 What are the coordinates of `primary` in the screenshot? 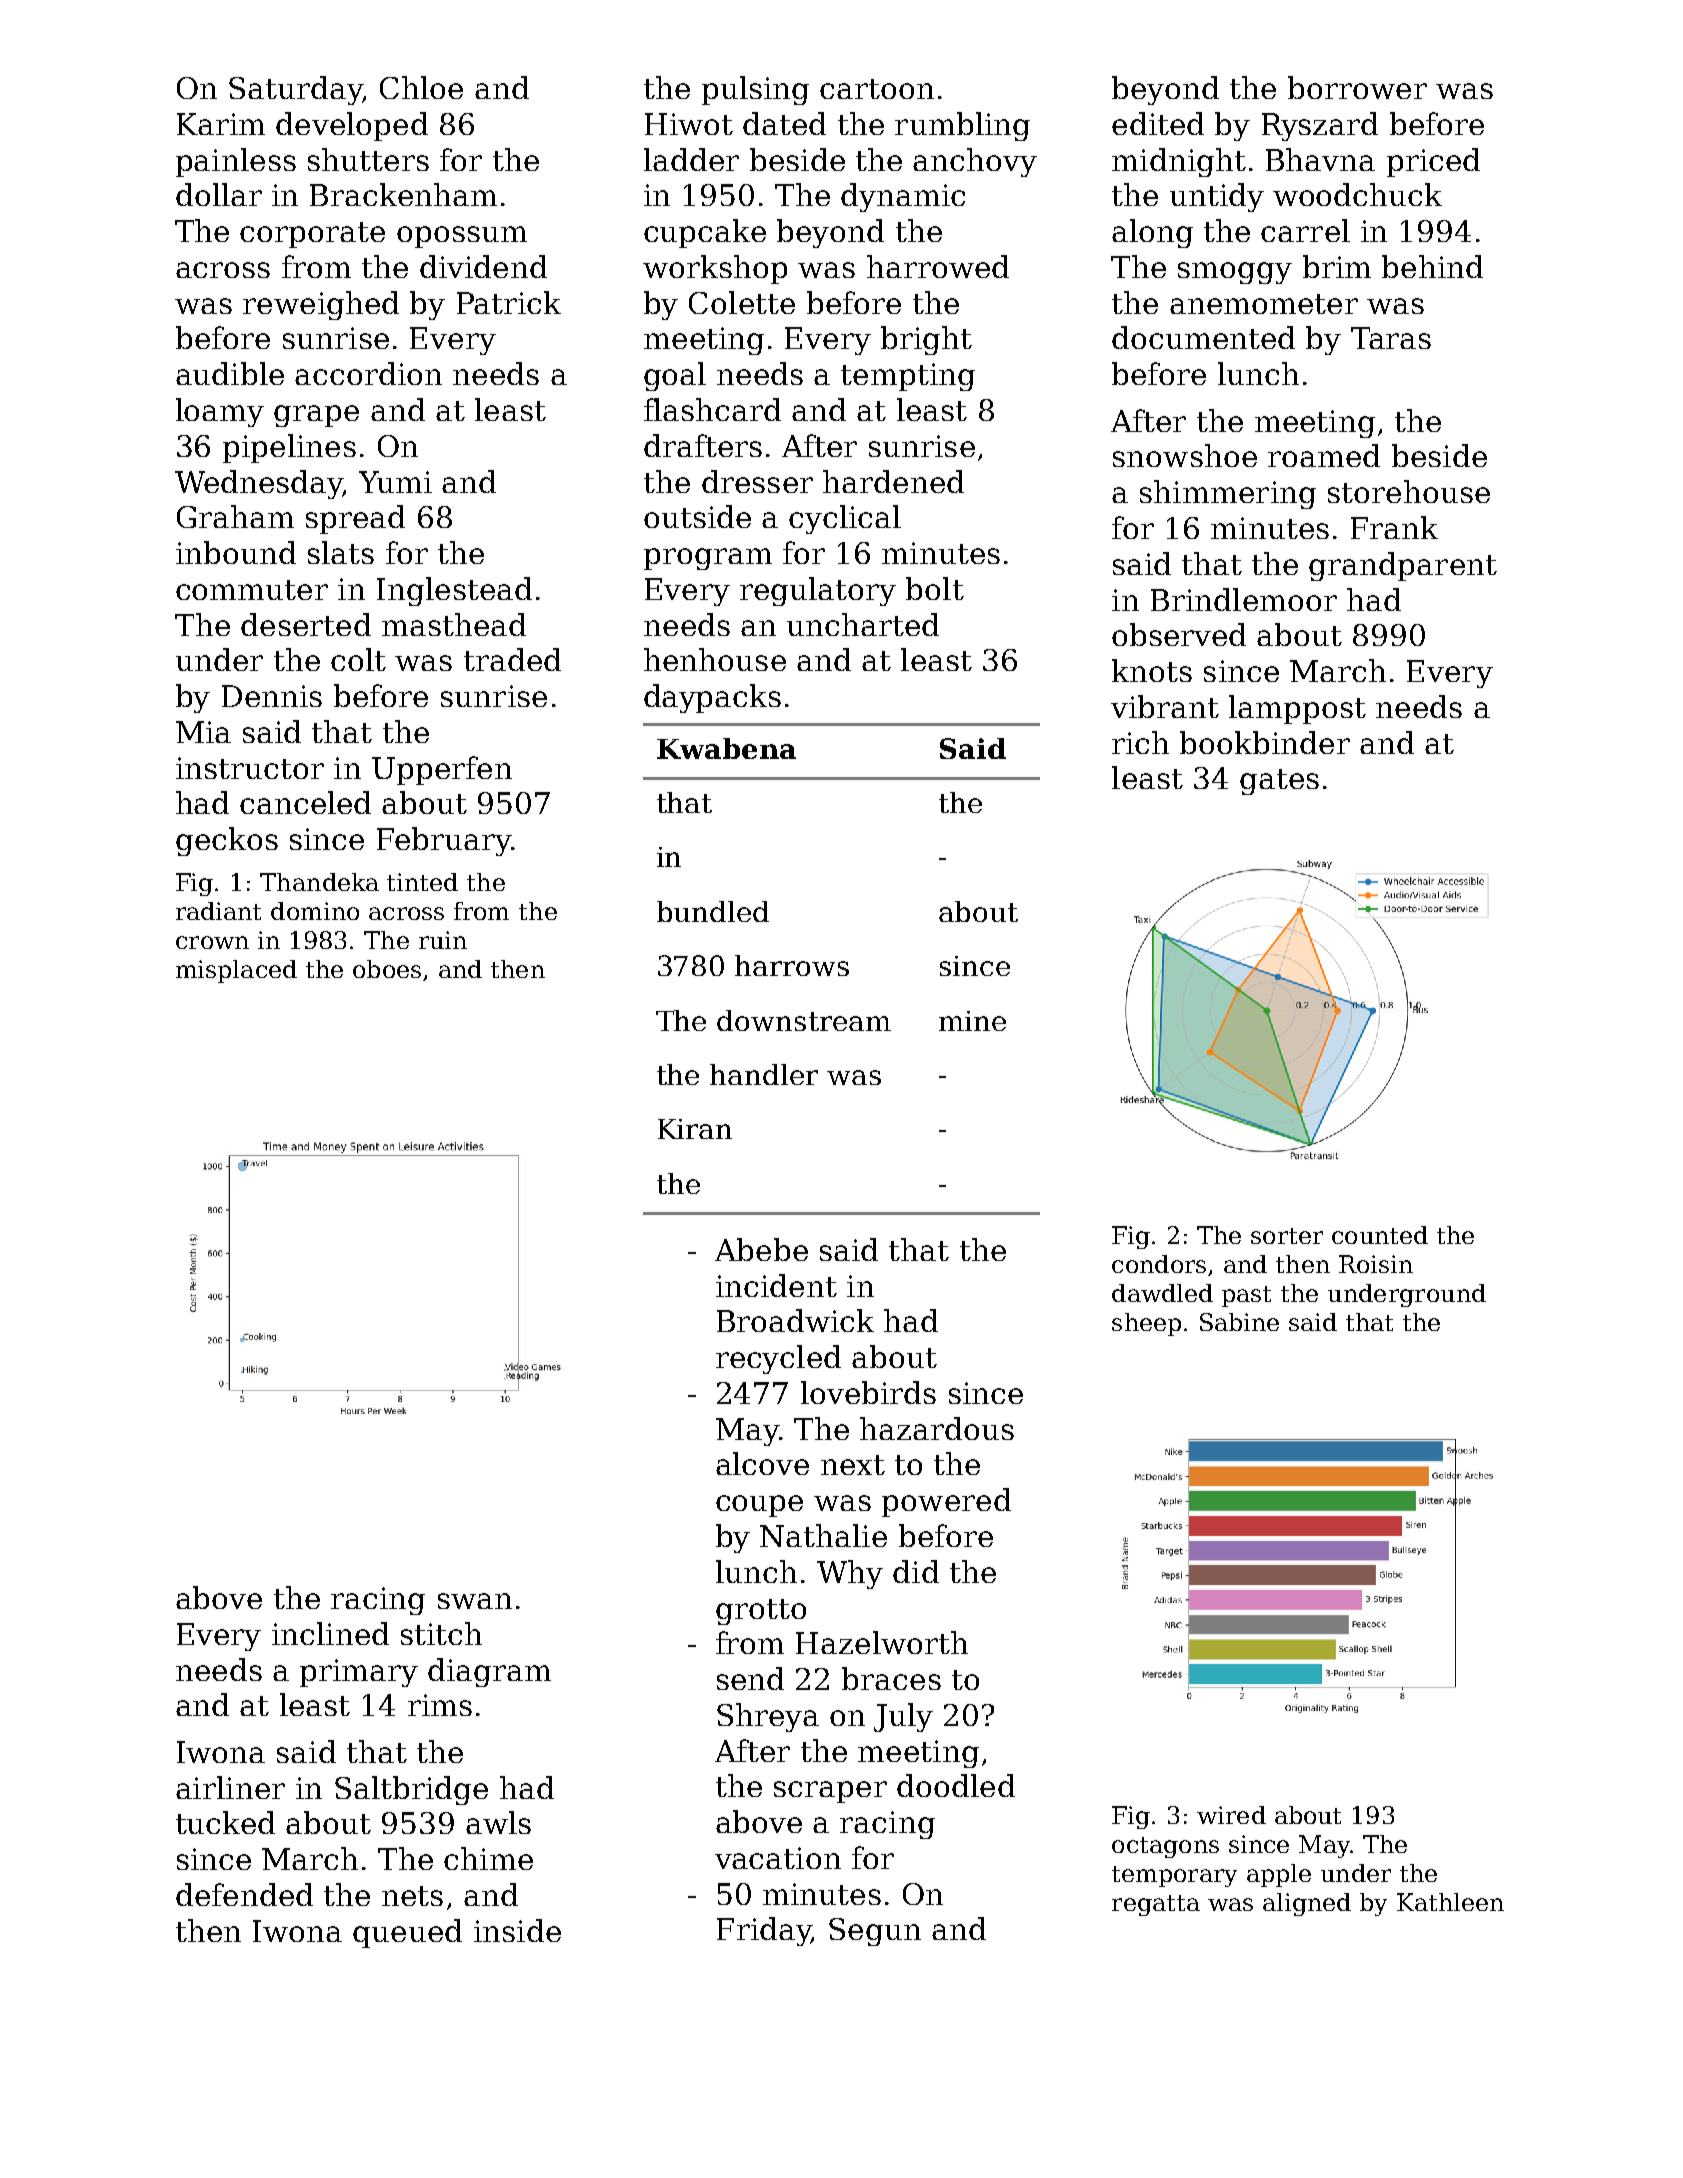 It's located at (359, 1673).
